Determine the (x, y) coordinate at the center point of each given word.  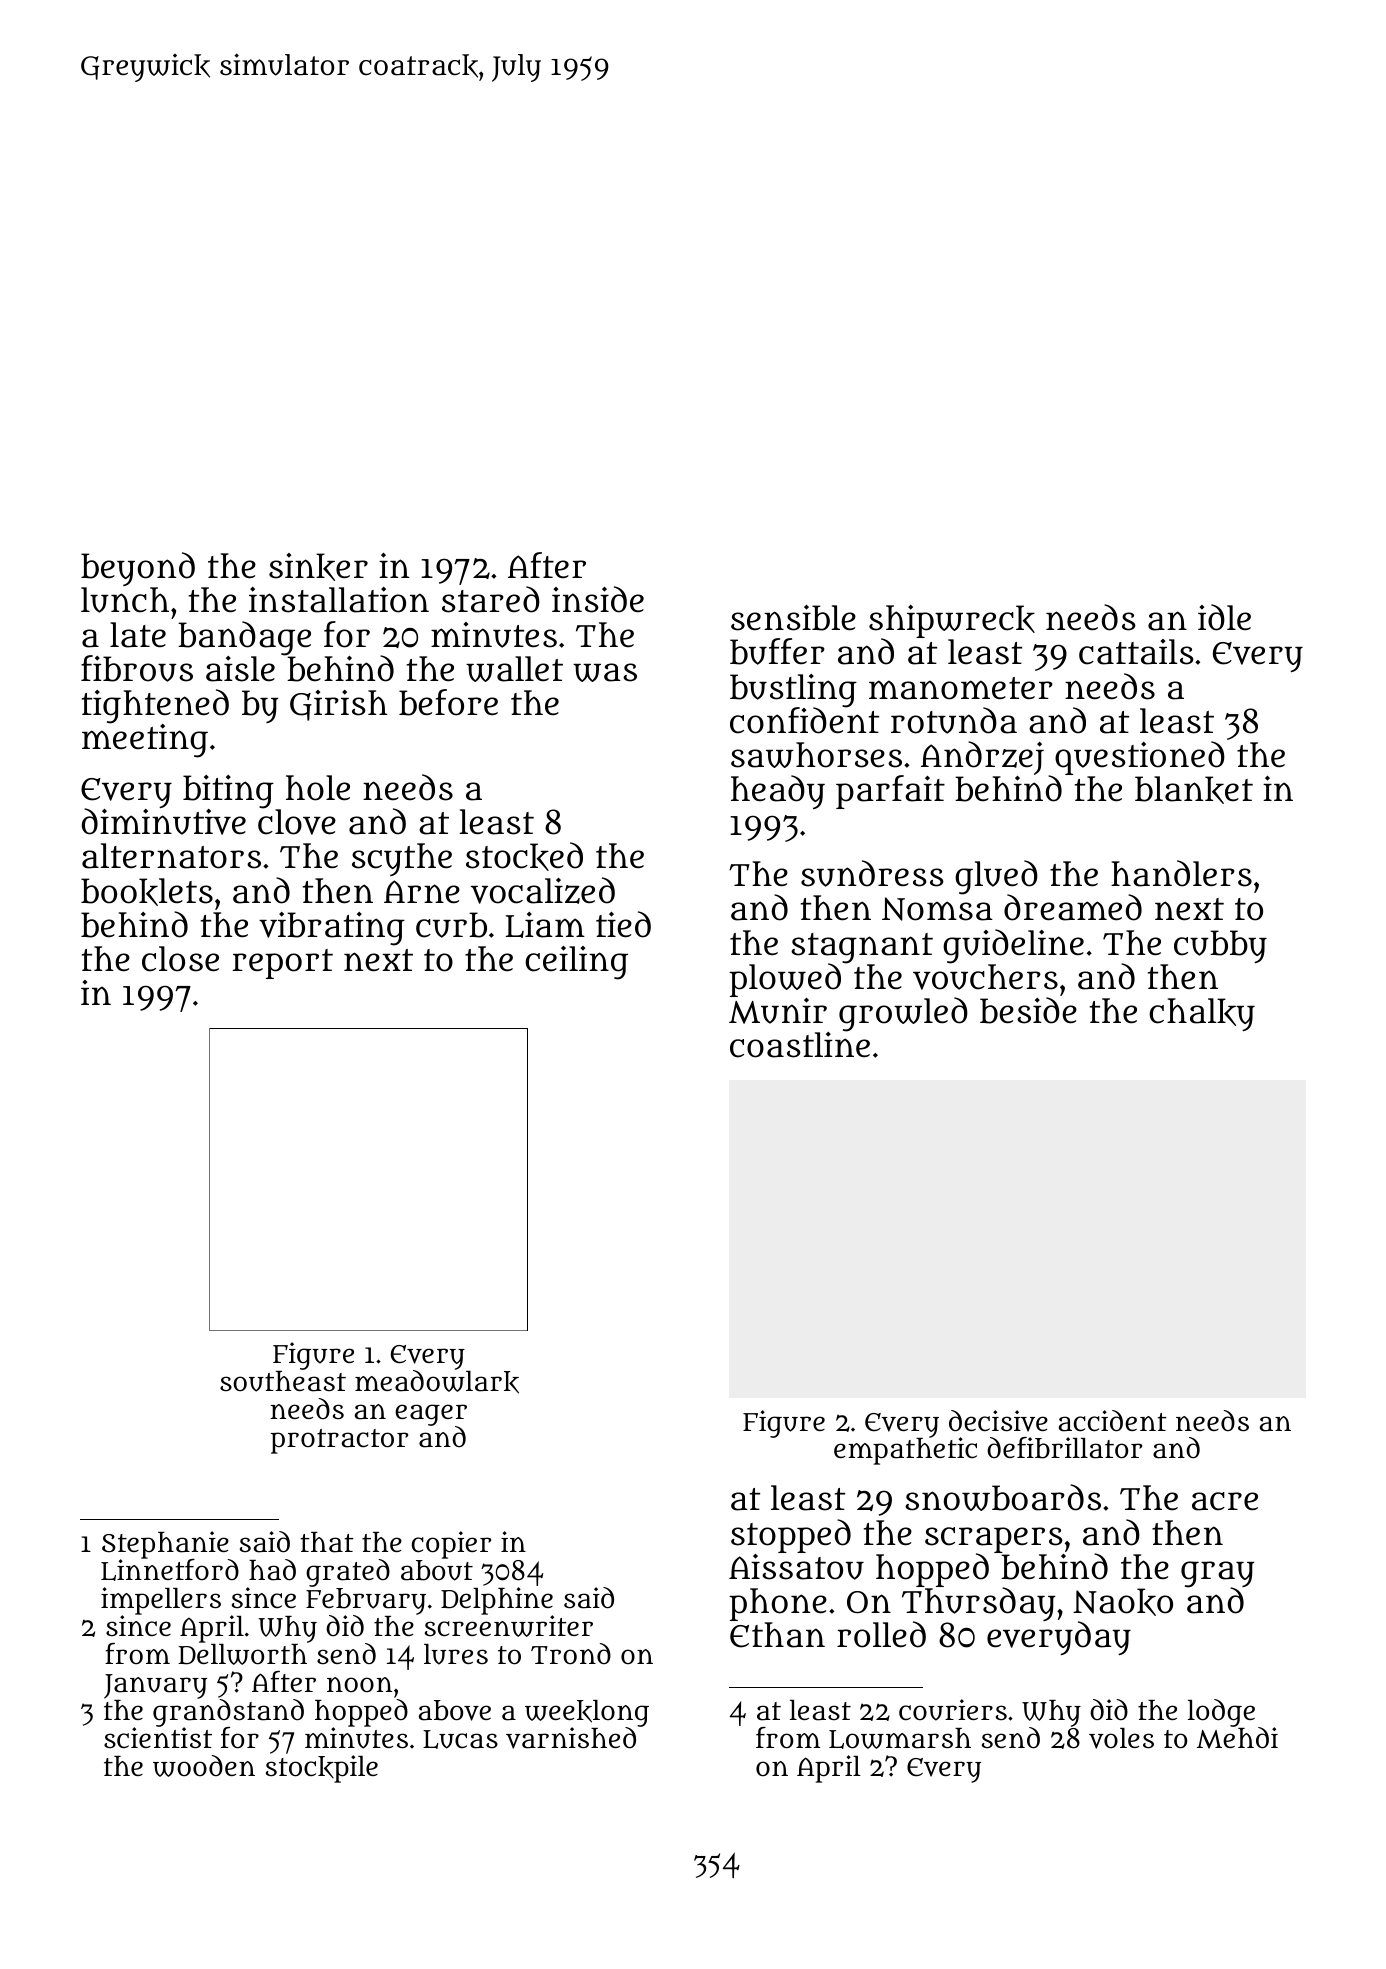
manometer (961, 688)
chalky (1202, 1014)
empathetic (905, 1451)
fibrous (137, 668)
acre (1225, 1501)
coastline (800, 1045)
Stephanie (165, 1545)
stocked (524, 856)
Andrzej (982, 758)
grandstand (228, 1713)
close (180, 959)
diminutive (164, 822)
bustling (793, 690)
